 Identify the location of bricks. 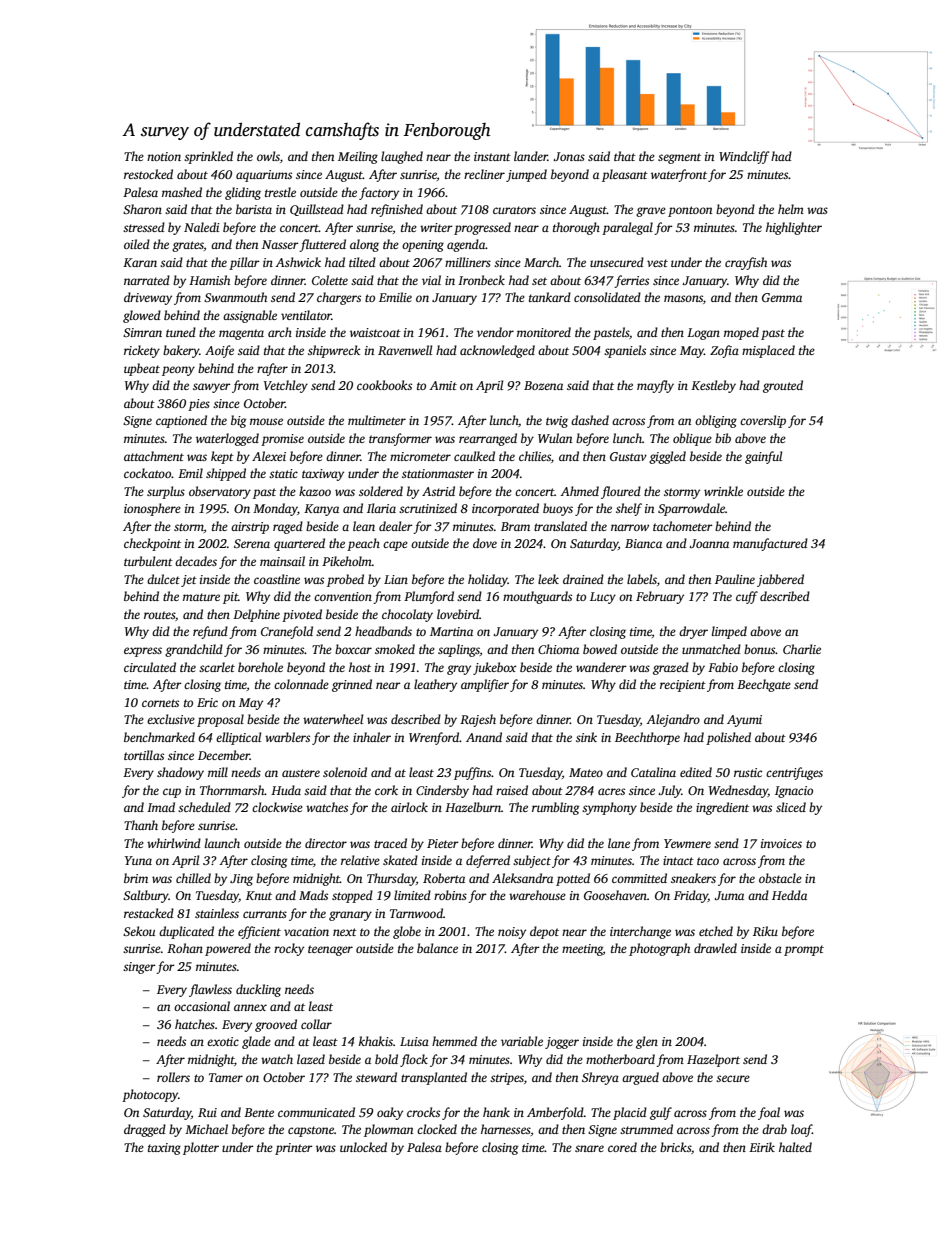
(675, 1147).
